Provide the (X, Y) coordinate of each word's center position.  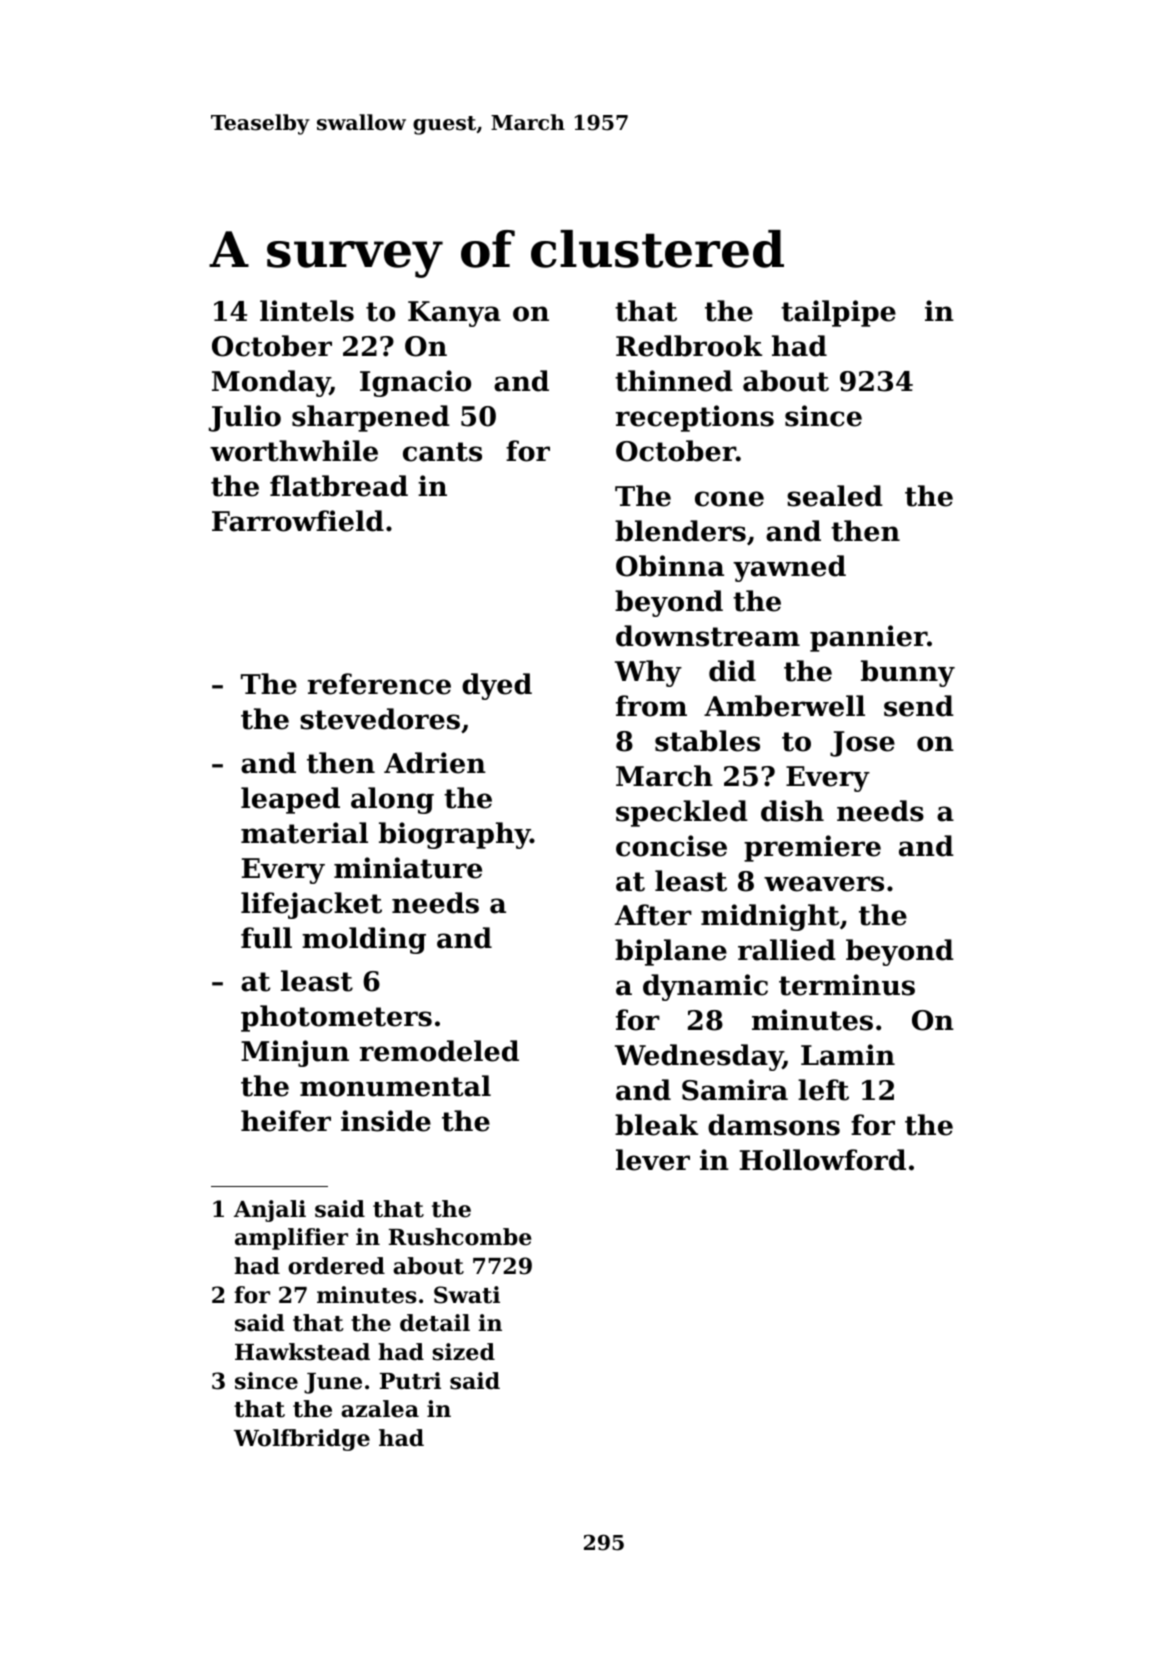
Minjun (295, 1053)
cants (442, 452)
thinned (674, 381)
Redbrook (689, 346)
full (266, 938)
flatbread (339, 486)
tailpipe (838, 313)
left (823, 1090)
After (653, 915)
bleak (656, 1125)
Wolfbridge (302, 1440)
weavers (824, 884)
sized (464, 1352)
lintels (307, 311)
